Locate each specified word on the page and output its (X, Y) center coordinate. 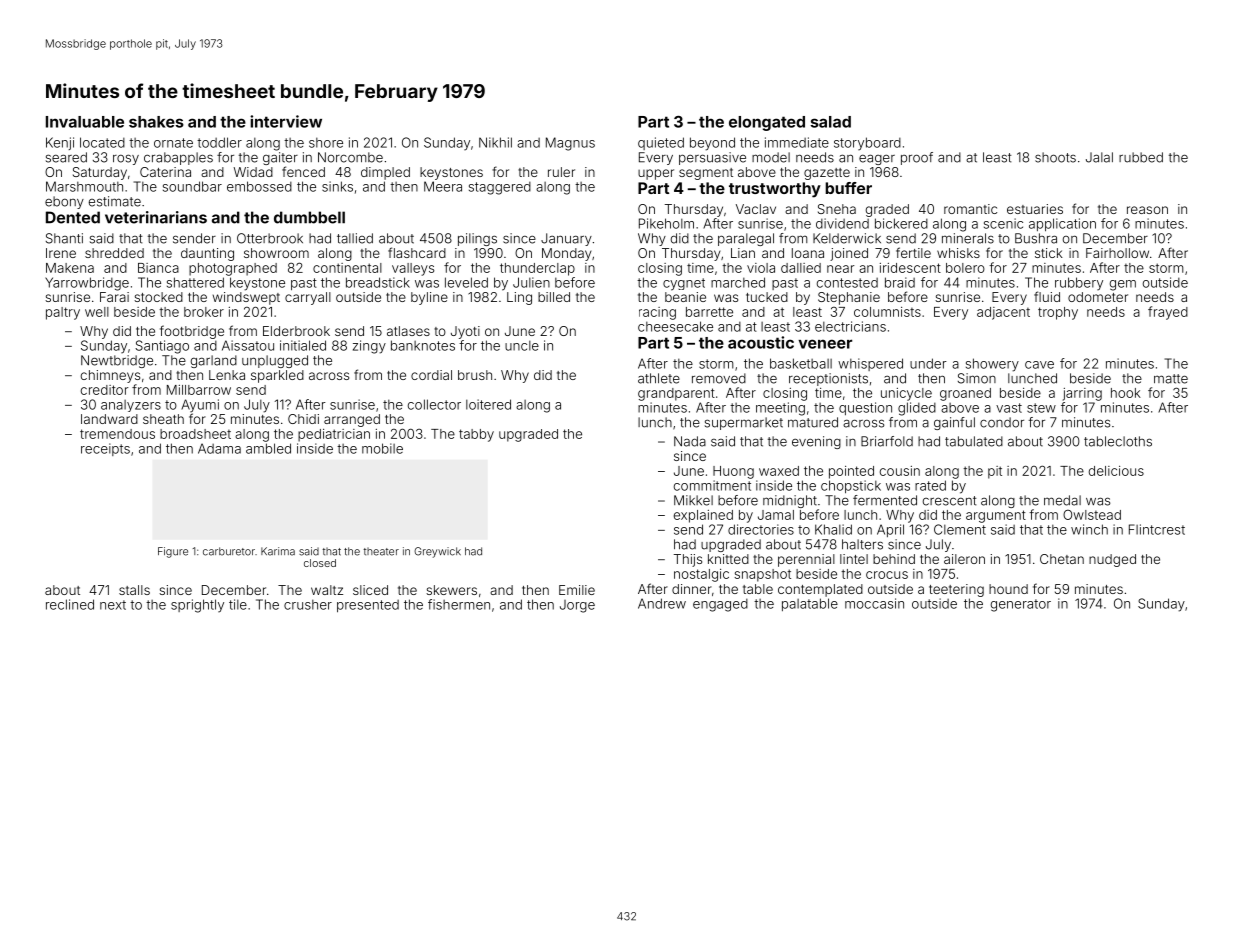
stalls (134, 590)
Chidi (303, 419)
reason (1147, 210)
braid (900, 282)
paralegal (746, 239)
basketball (801, 363)
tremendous (117, 434)
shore (326, 143)
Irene (61, 253)
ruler (561, 172)
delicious (1116, 471)
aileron (964, 559)
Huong (733, 472)
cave (1039, 365)
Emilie (577, 590)
